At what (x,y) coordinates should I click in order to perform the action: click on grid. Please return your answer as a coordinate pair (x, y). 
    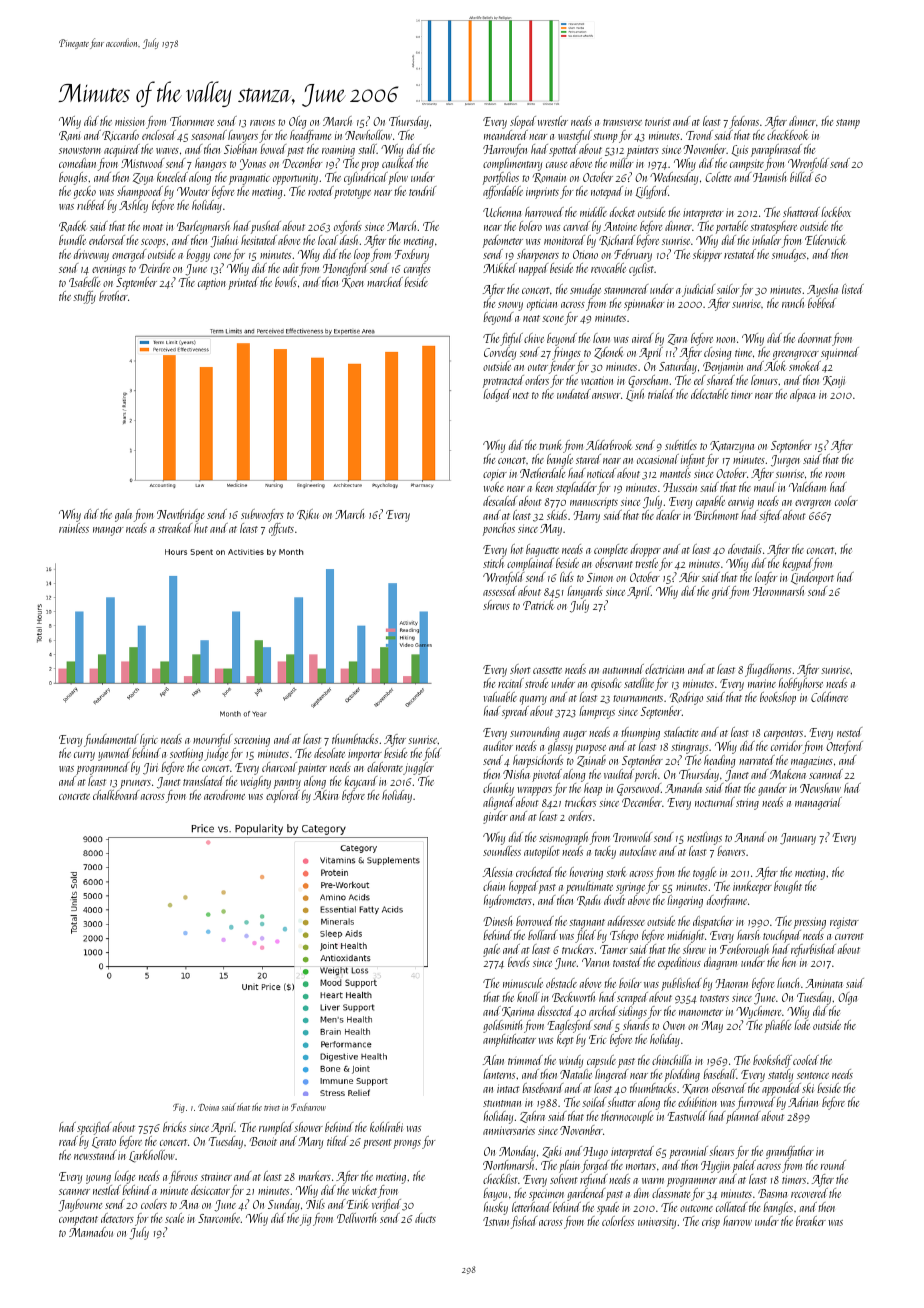
    Looking at the image, I should click on (721, 592).
